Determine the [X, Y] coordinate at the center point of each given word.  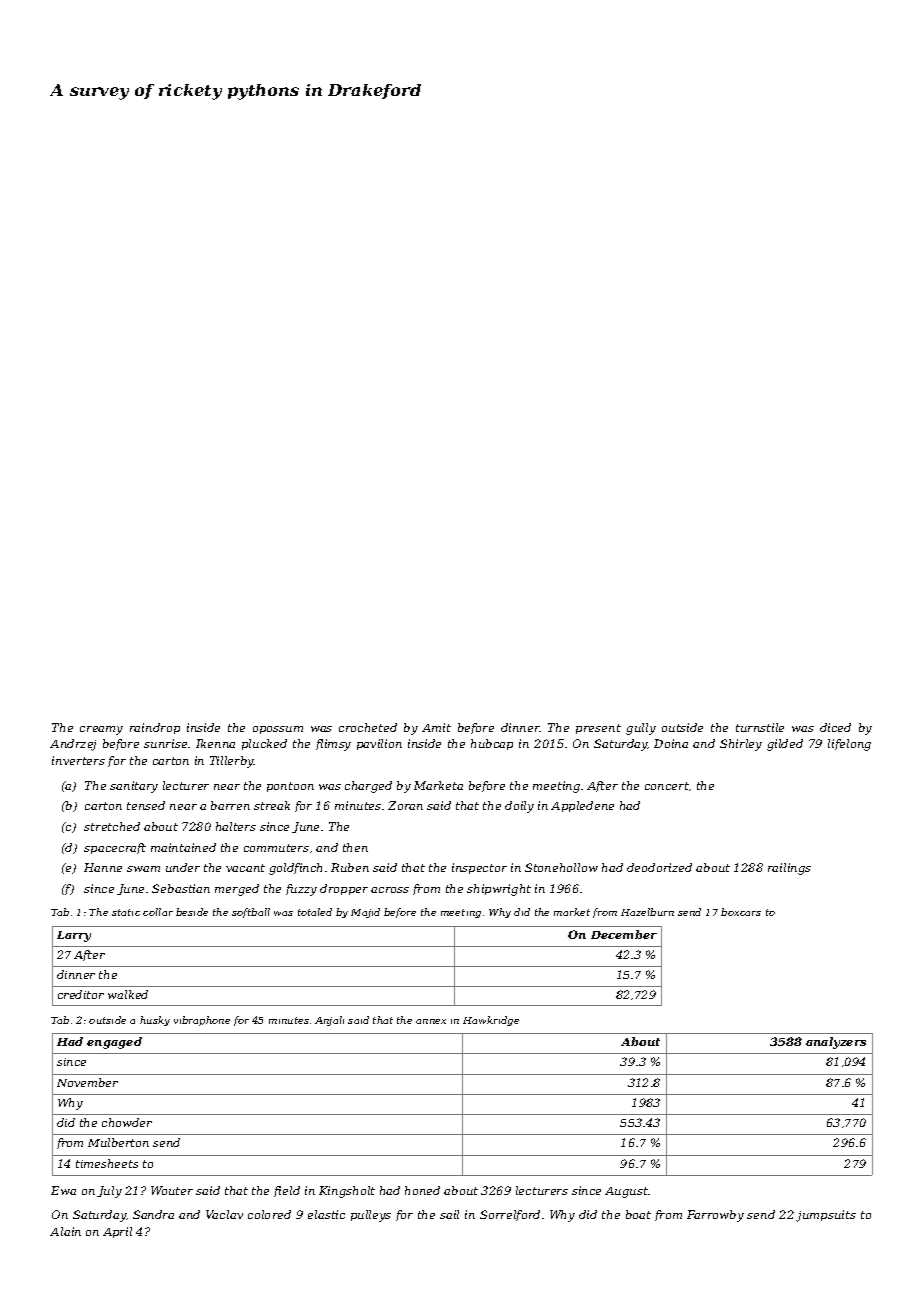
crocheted [368, 727]
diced [835, 727]
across [390, 890]
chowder [127, 1122]
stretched [112, 826]
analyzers [836, 1043]
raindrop [155, 728]
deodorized [659, 867]
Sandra [153, 1214]
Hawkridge [491, 1021]
